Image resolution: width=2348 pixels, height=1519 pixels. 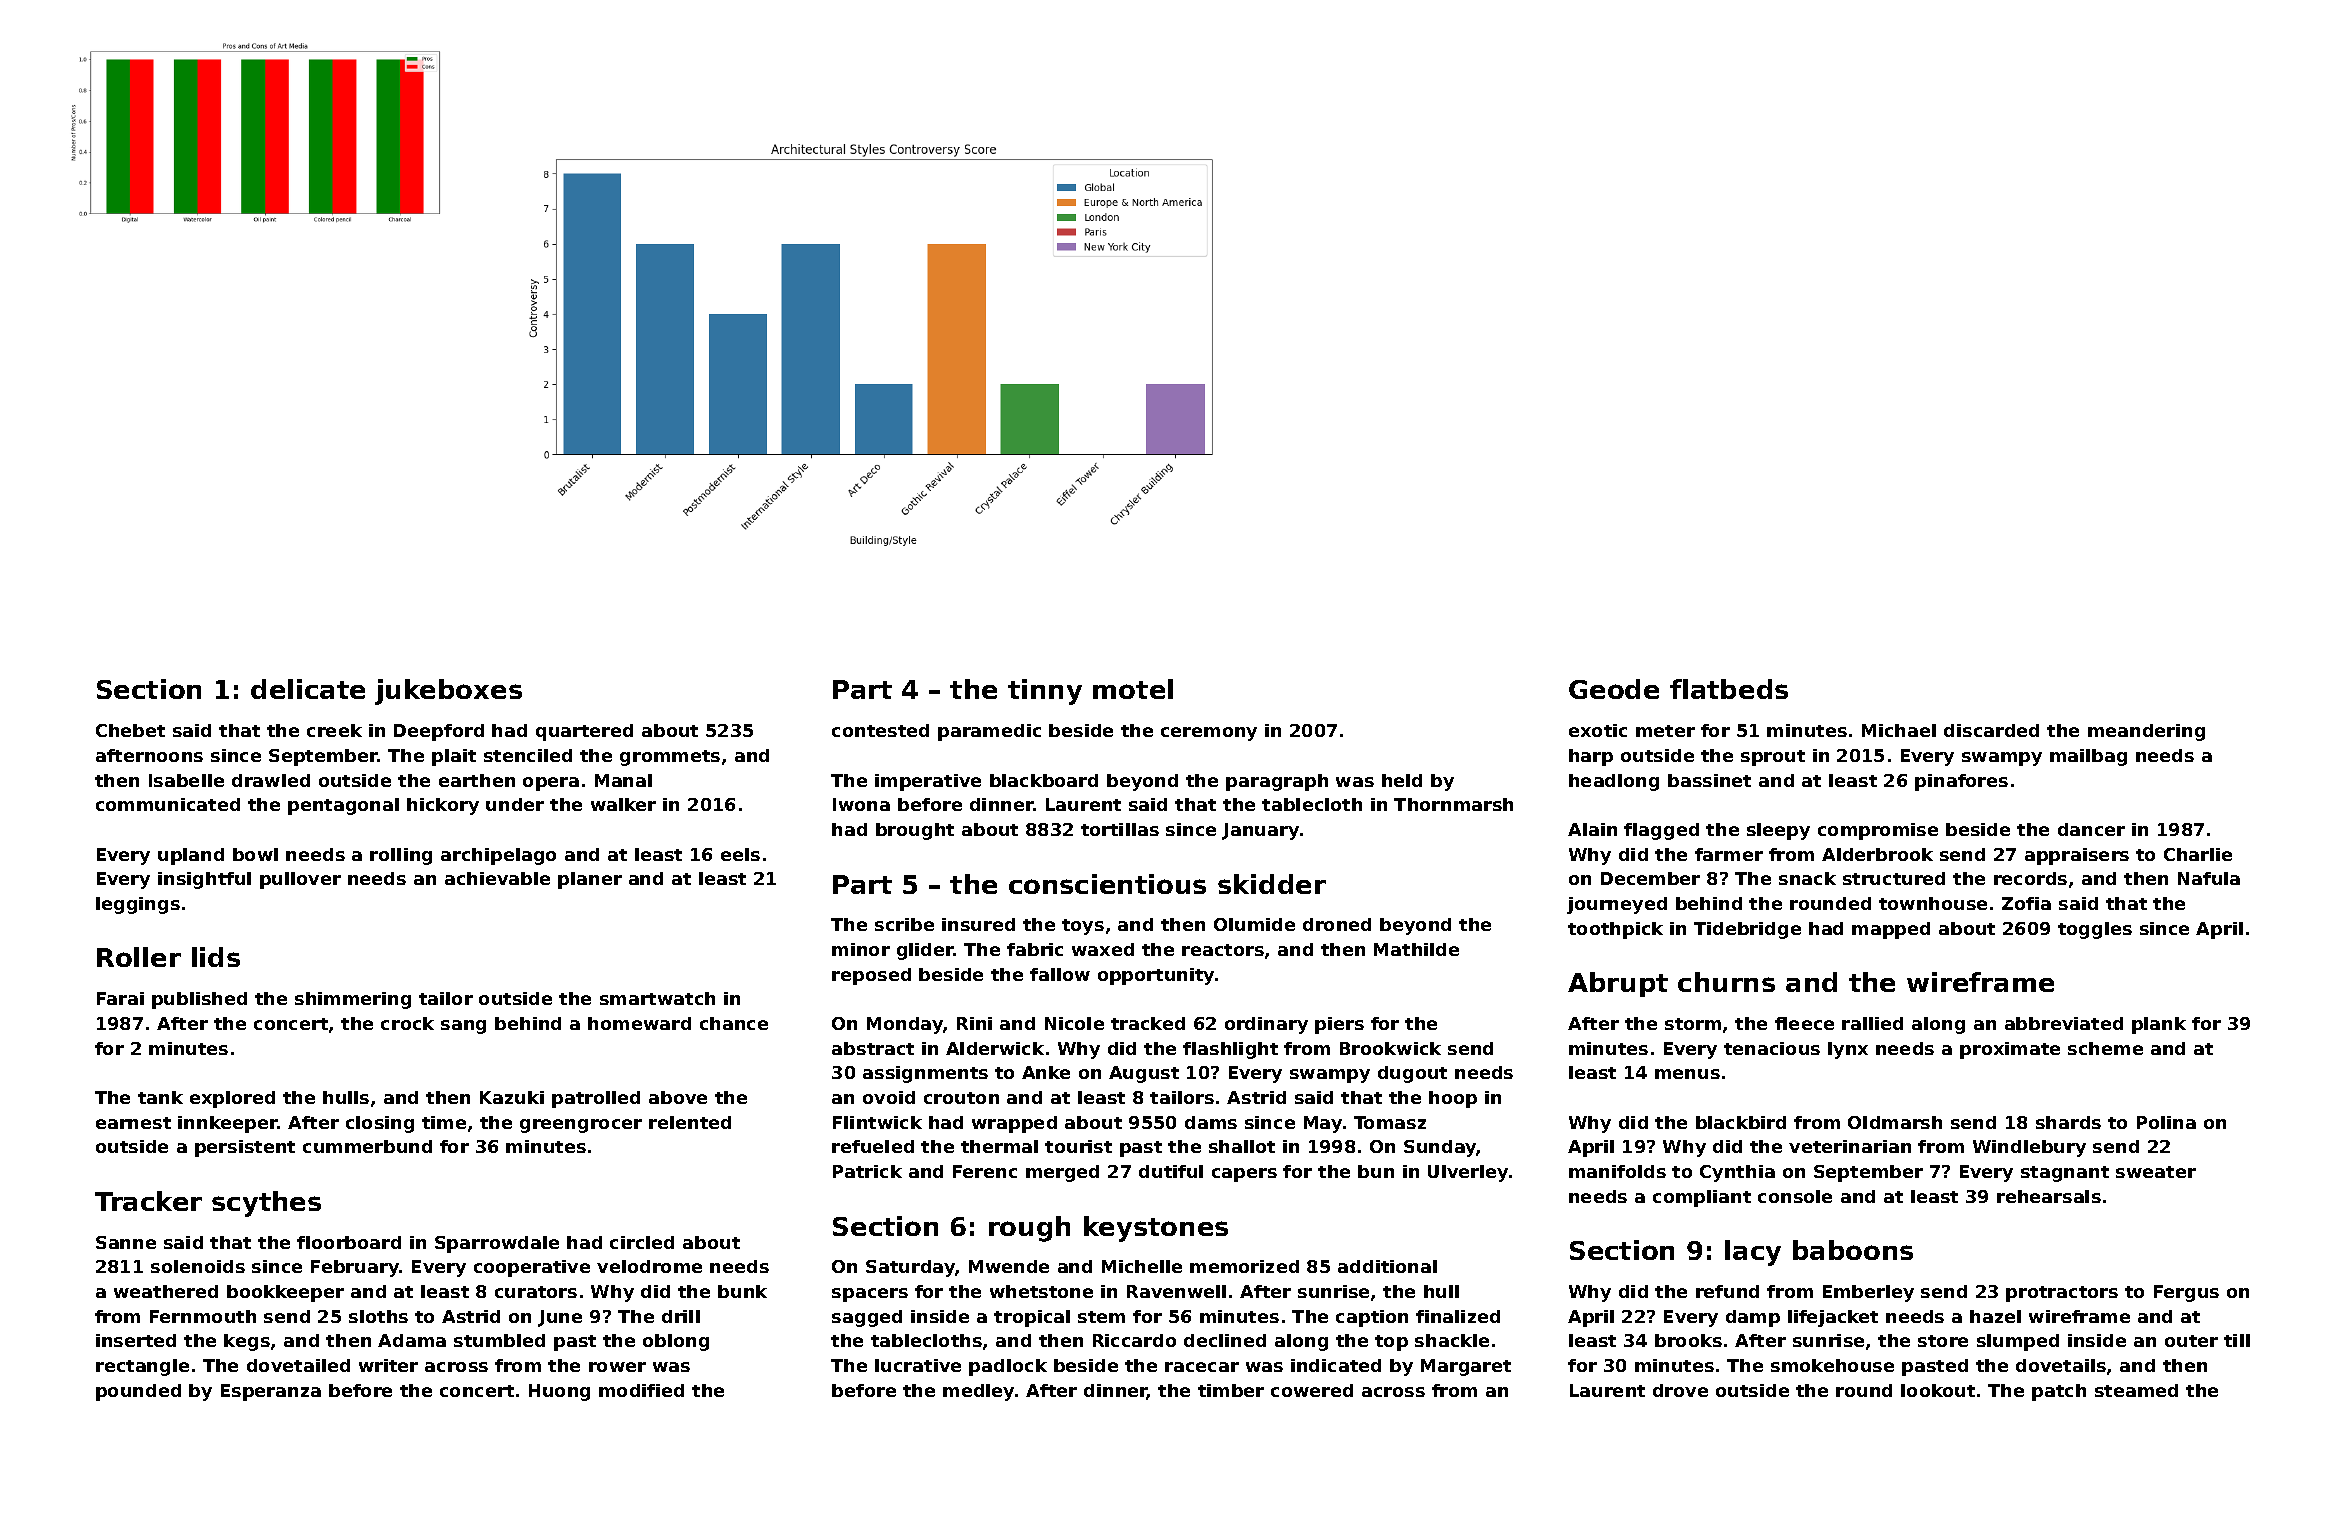 I want to click on bassinet, so click(x=1709, y=780).
